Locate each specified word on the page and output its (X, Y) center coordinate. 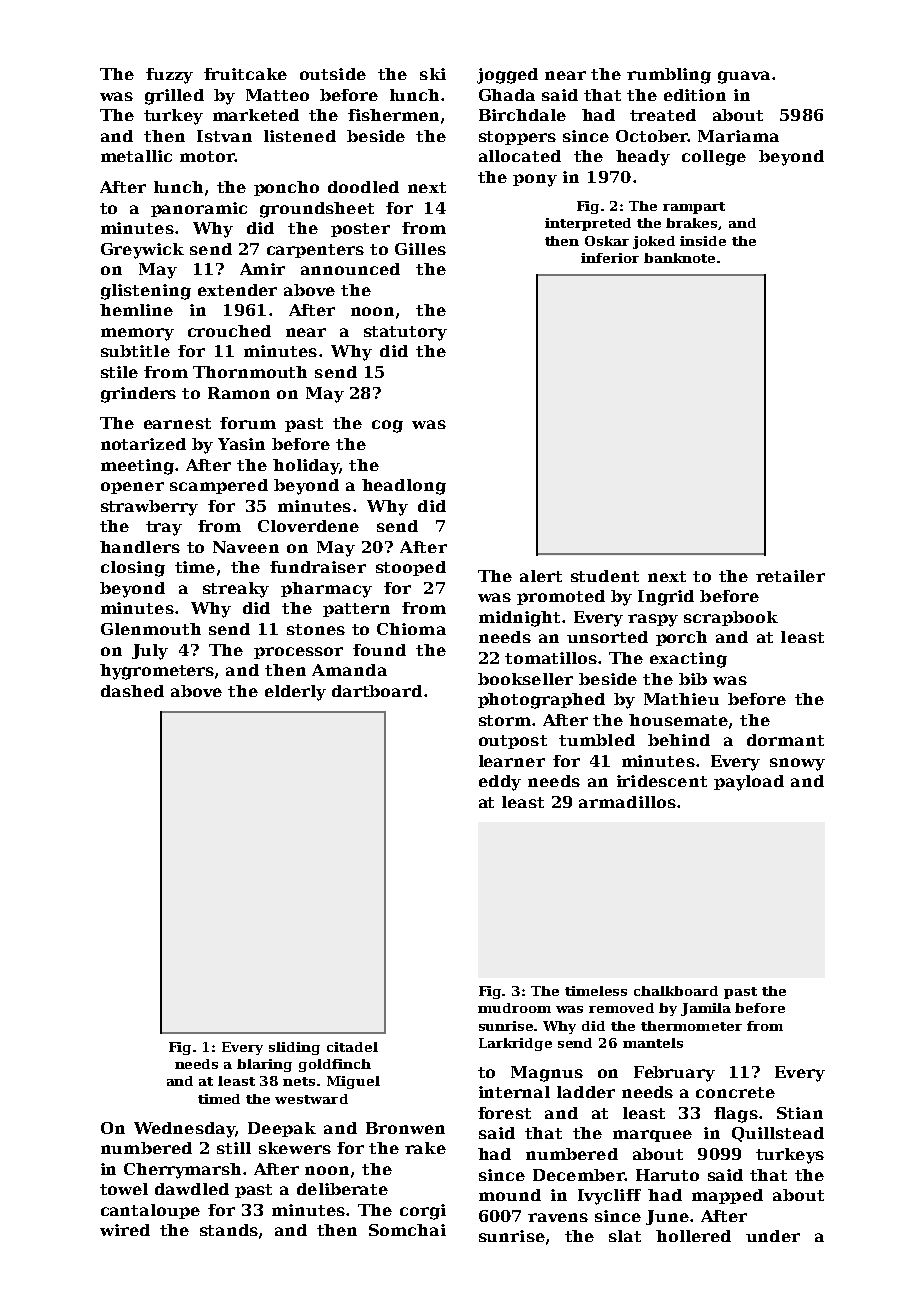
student (605, 576)
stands (229, 1230)
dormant (785, 740)
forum (248, 423)
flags (736, 1115)
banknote (679, 258)
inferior (610, 258)
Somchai (407, 1230)
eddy (500, 783)
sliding (294, 1048)
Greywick (142, 251)
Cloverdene (308, 526)
